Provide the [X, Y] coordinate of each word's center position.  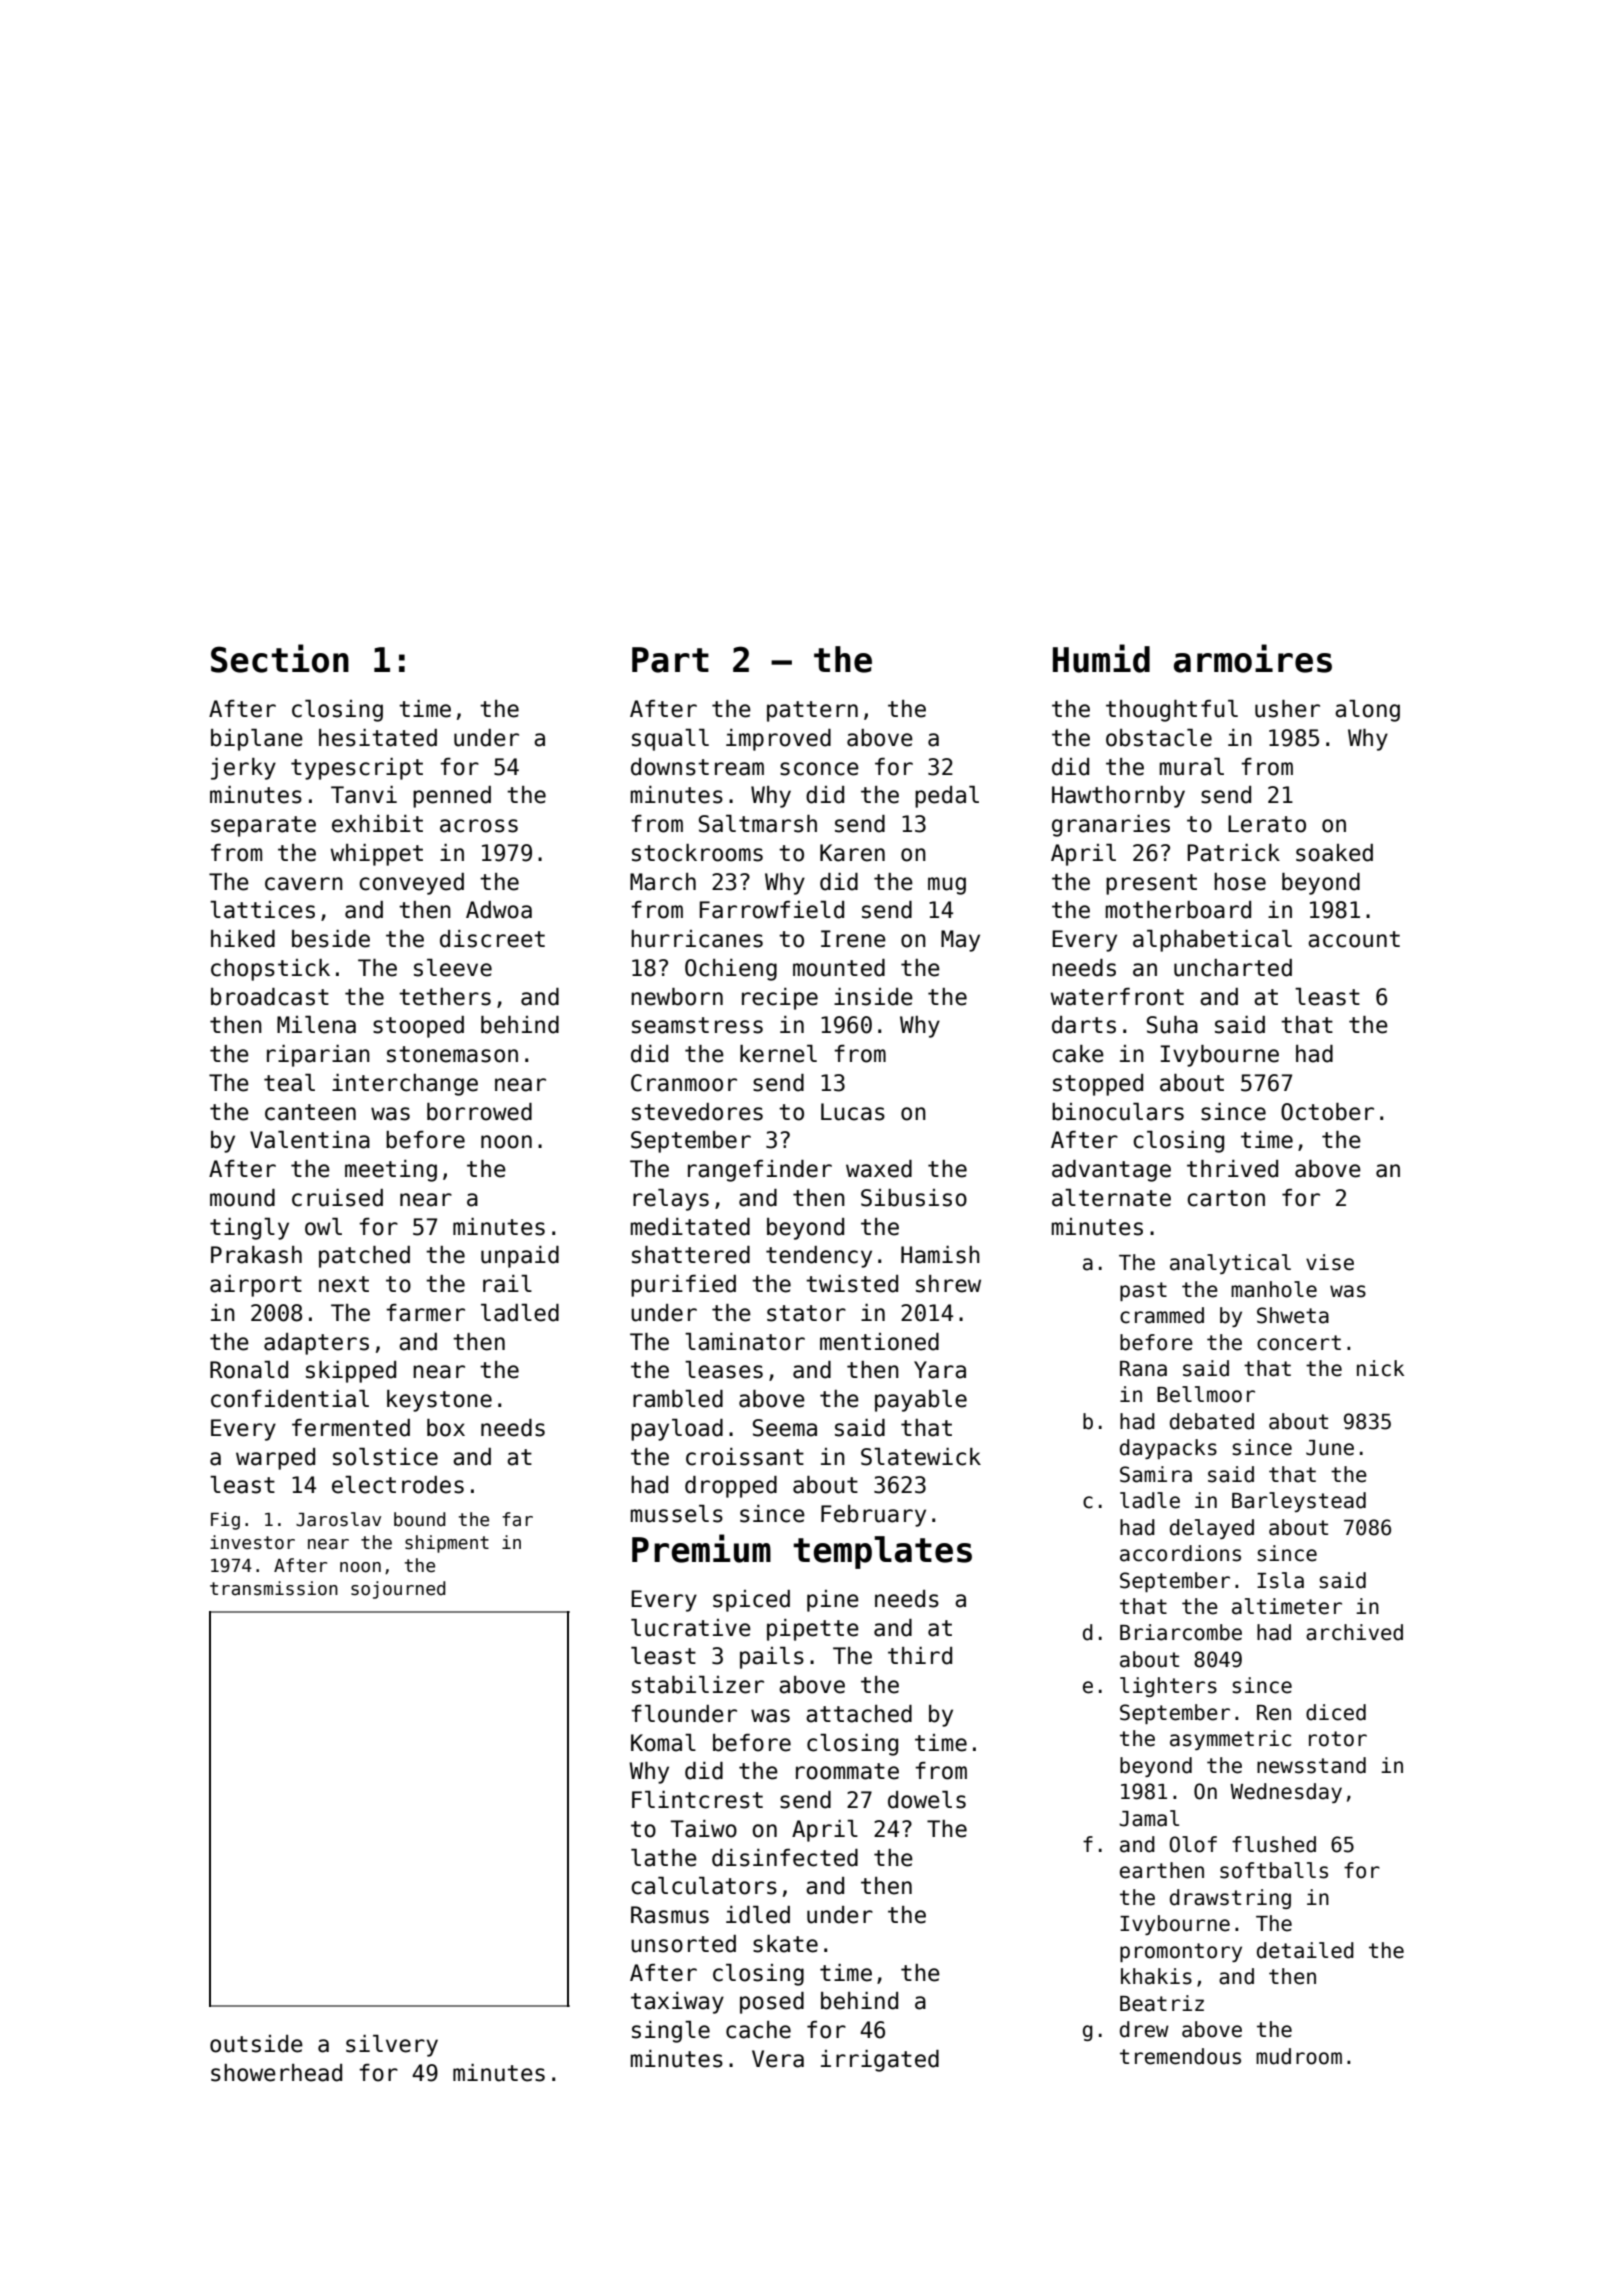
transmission [274, 1588]
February [873, 1516]
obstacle [1159, 738]
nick [1380, 1368]
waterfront [1117, 997]
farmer [425, 1313]
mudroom [1299, 2056]
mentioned [879, 1342]
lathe [664, 1858]
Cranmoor [684, 1083]
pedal [947, 797]
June [1330, 1448]
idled [758, 1915]
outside [256, 2044]
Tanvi [364, 795]
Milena [316, 1025]
